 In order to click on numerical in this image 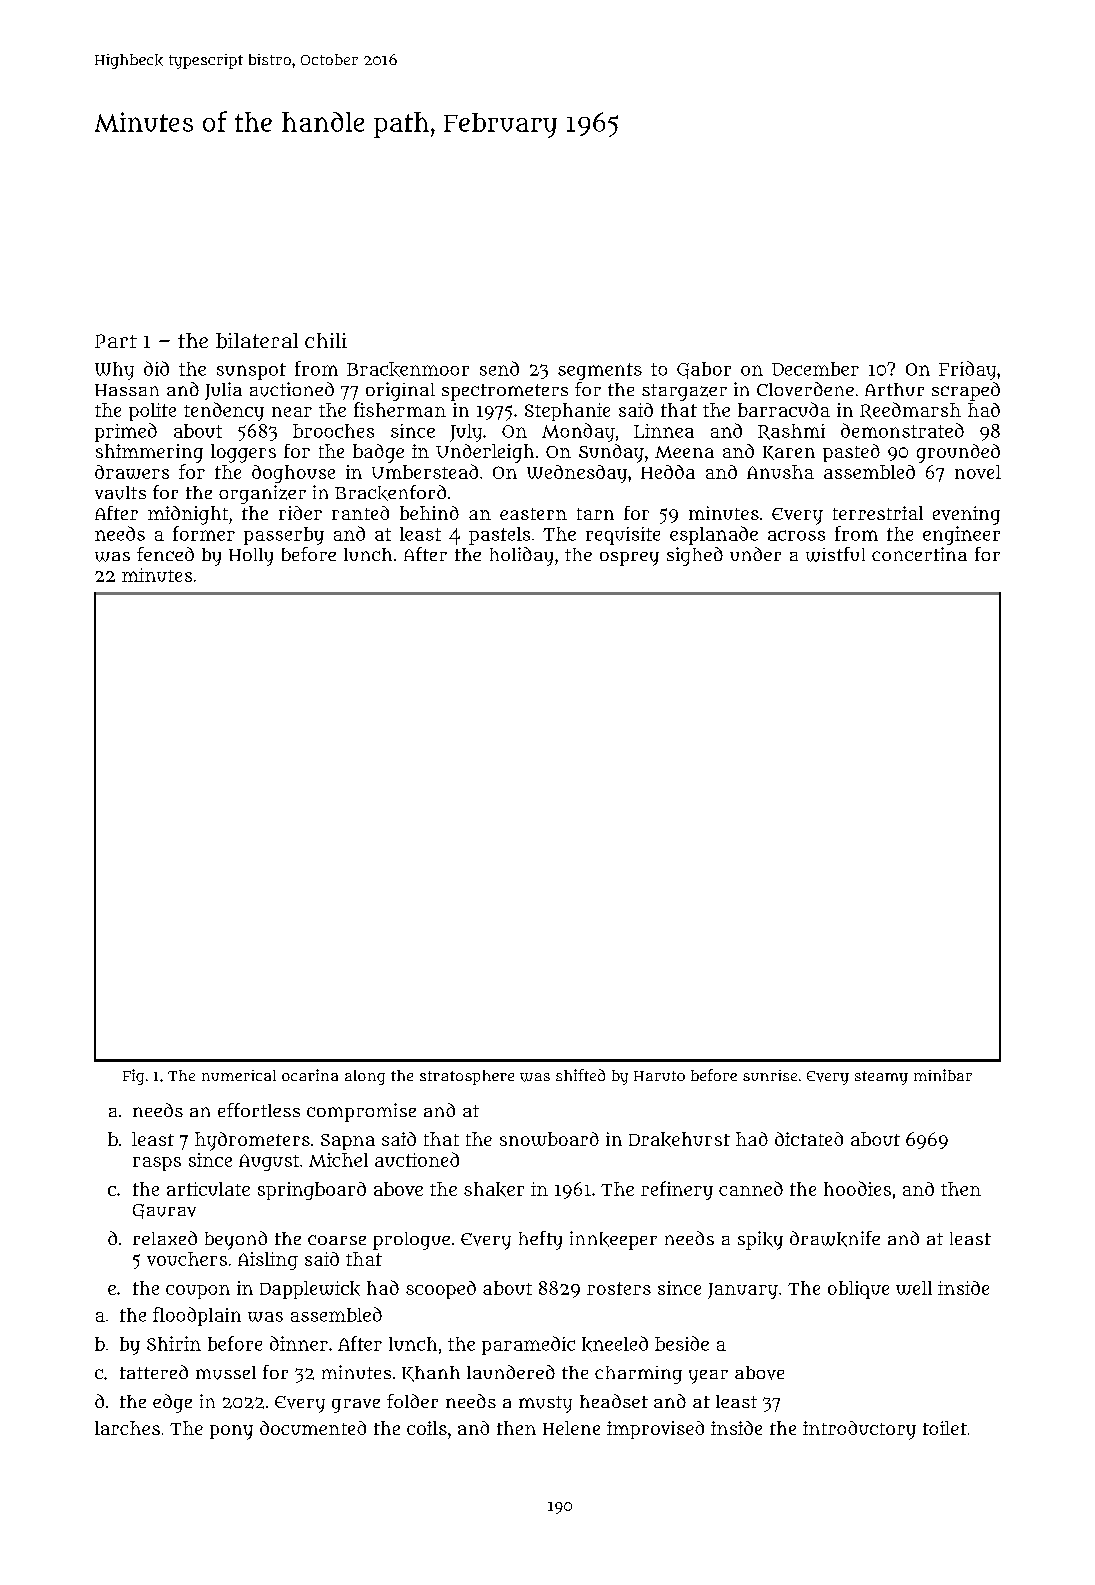, I will do `click(239, 1075)`.
